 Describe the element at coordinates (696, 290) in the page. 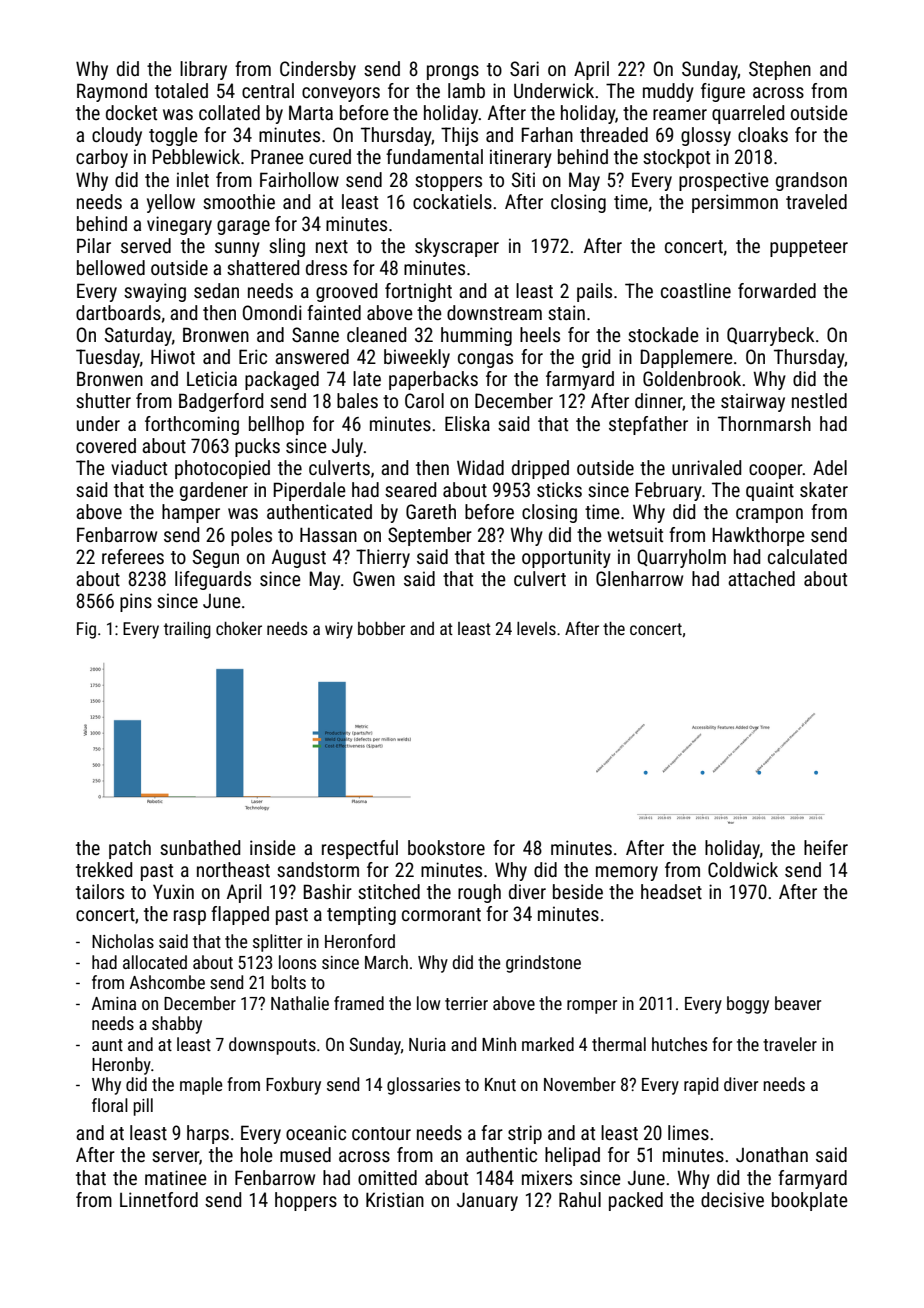

I see `coastline` at that location.
